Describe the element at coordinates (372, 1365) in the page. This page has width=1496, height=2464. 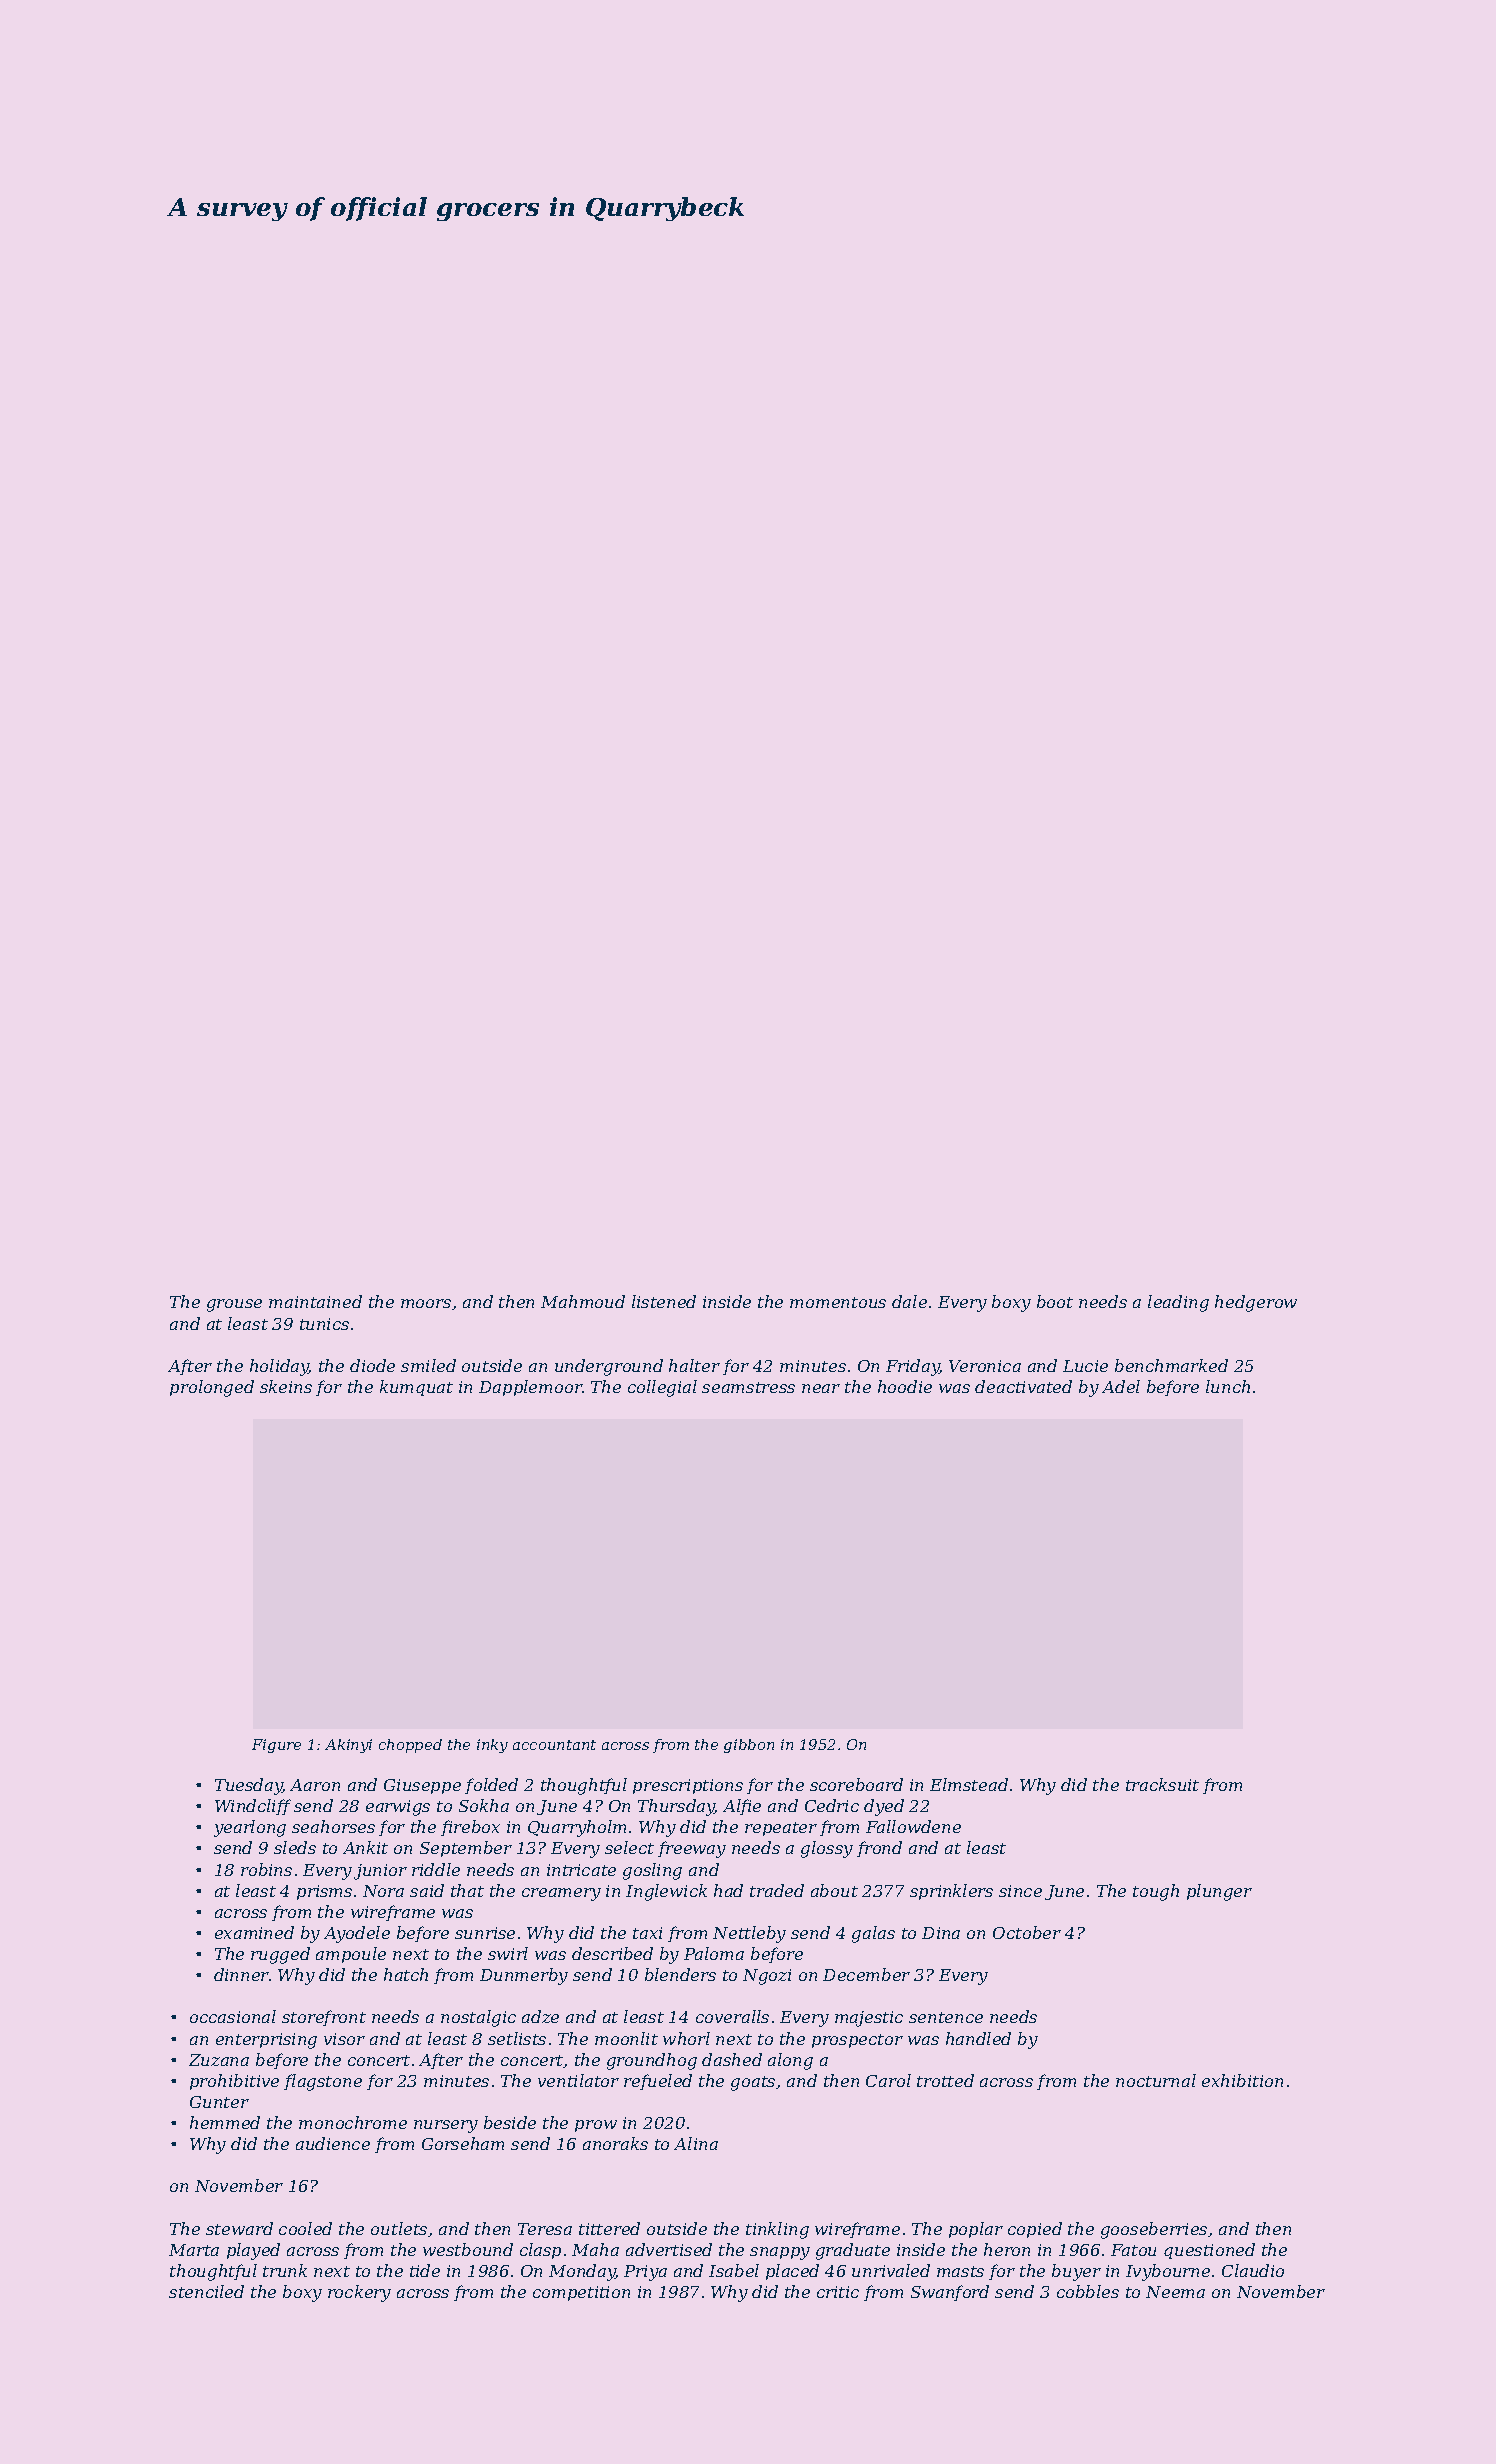
I see `diode` at that location.
